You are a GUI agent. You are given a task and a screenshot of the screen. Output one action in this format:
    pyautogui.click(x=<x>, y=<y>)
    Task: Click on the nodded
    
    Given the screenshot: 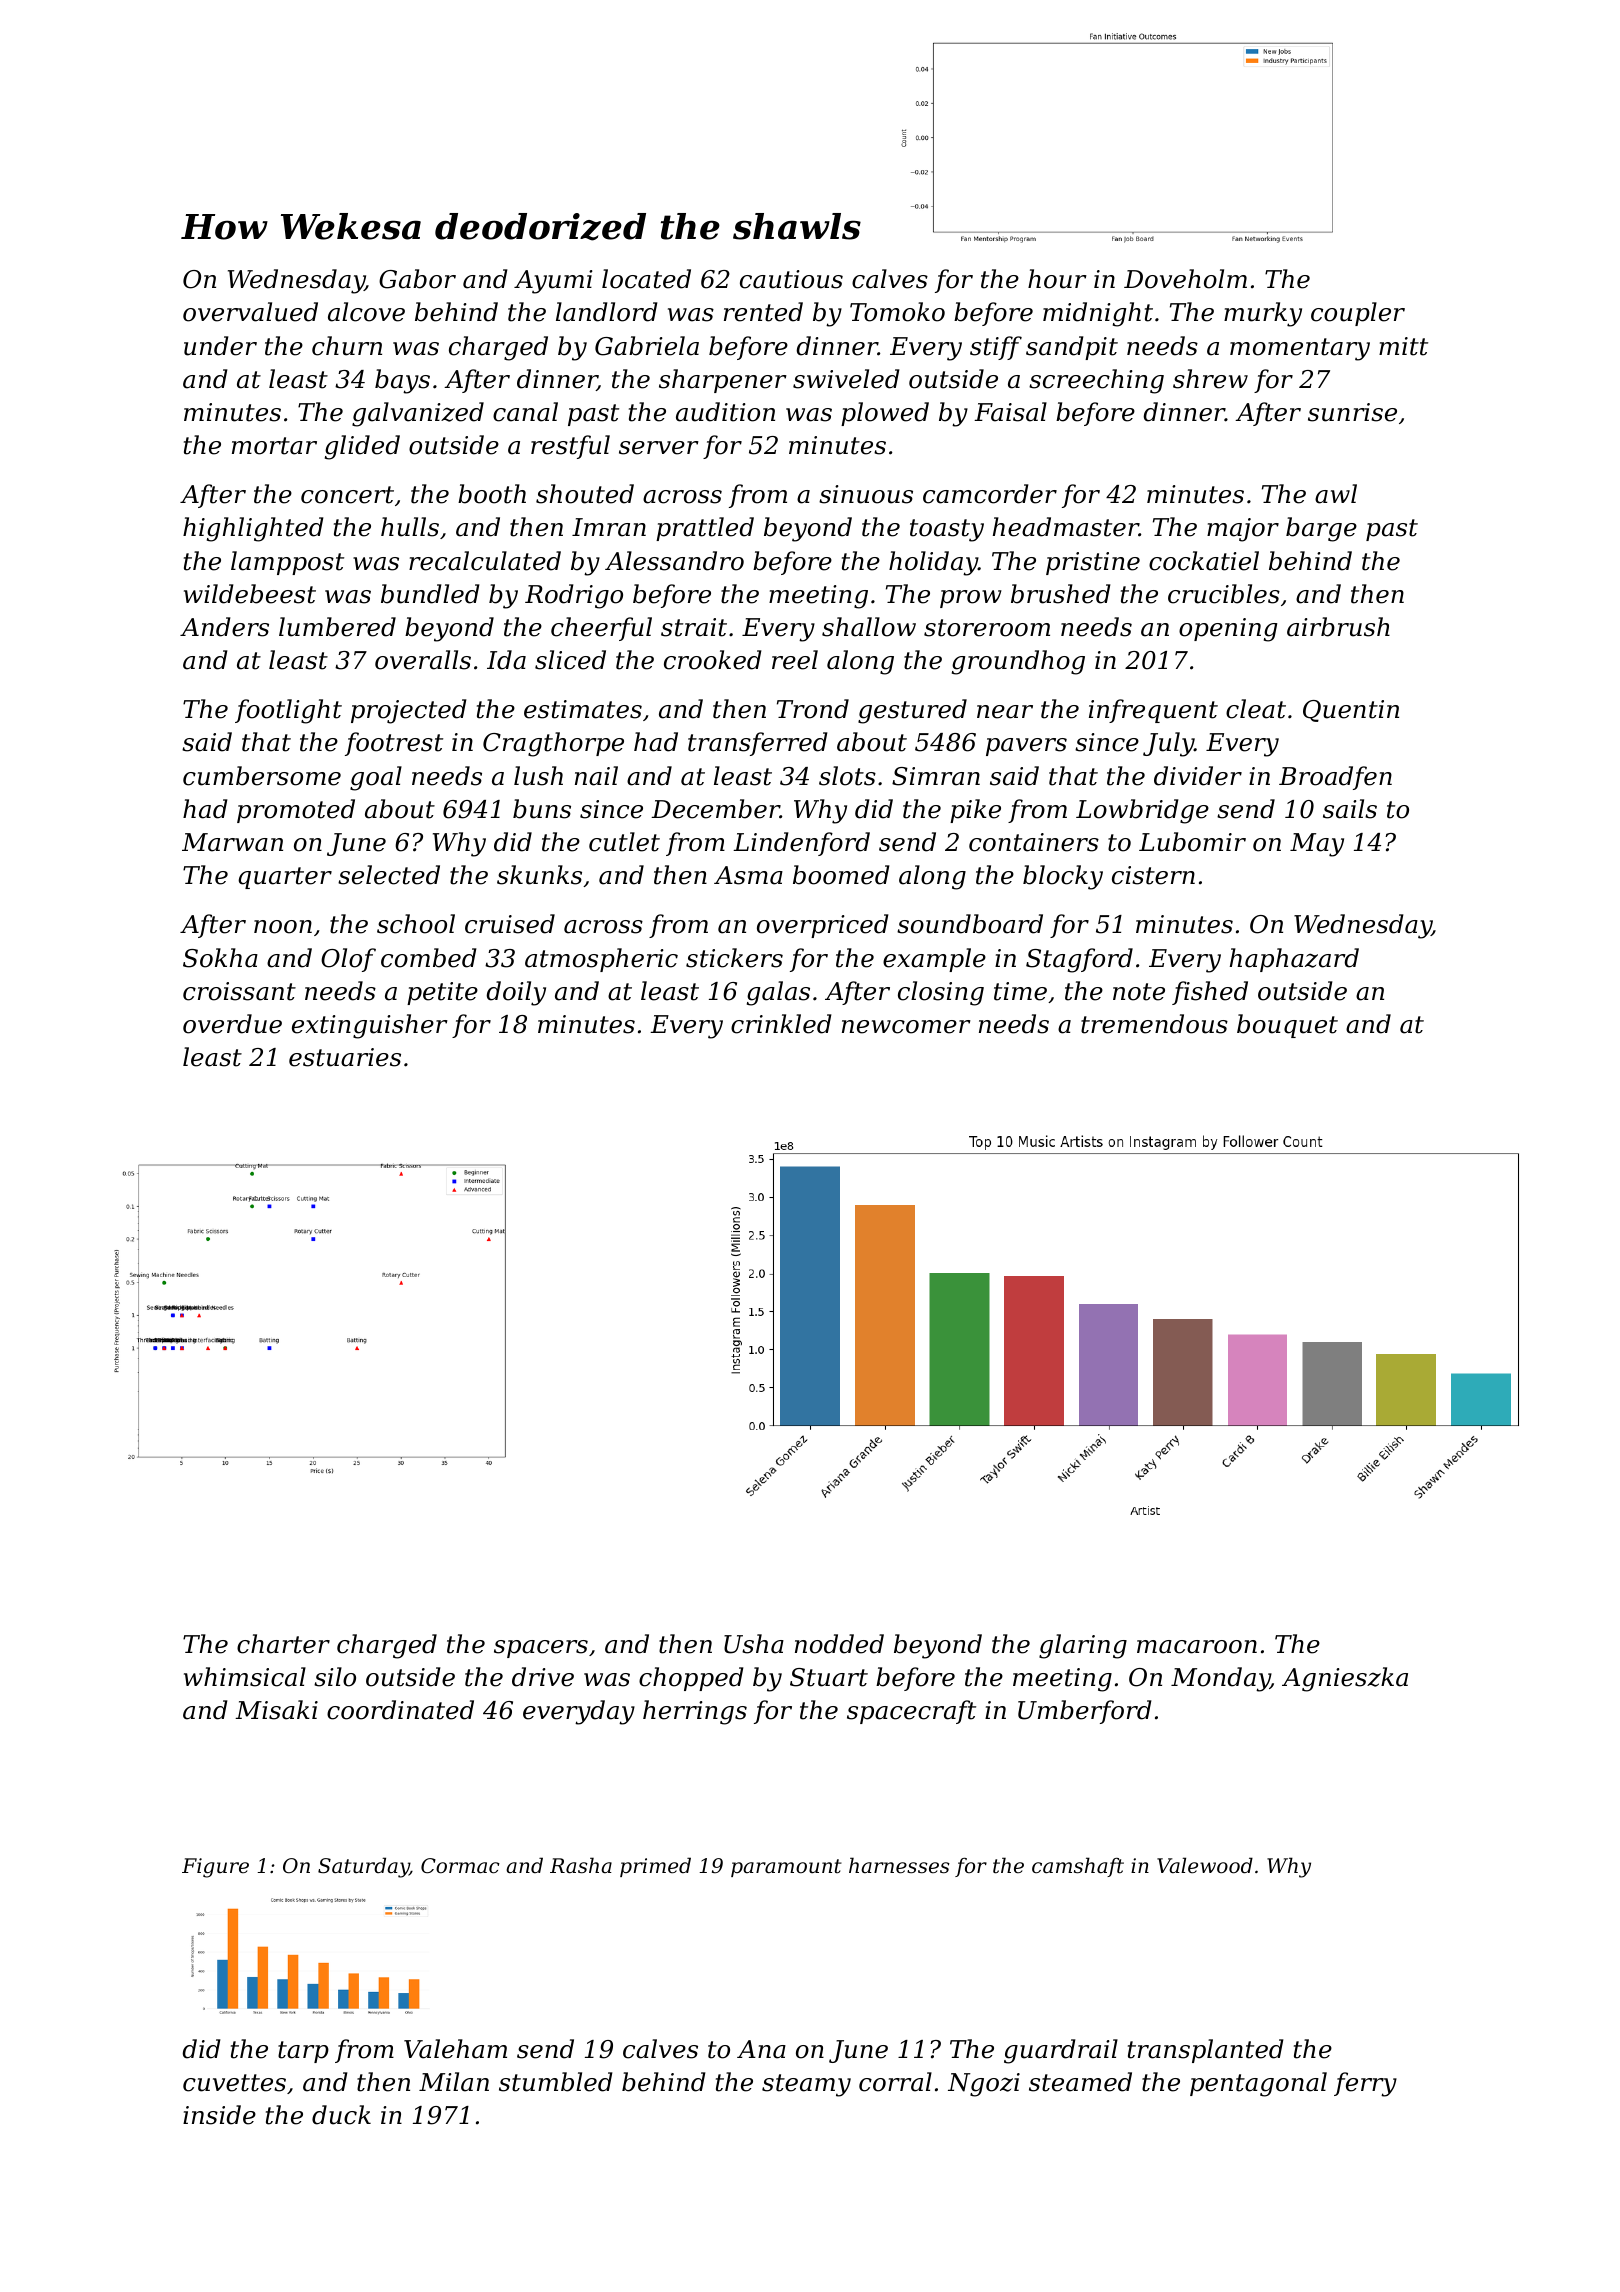 What is the action you would take?
    pyautogui.click(x=839, y=1644)
